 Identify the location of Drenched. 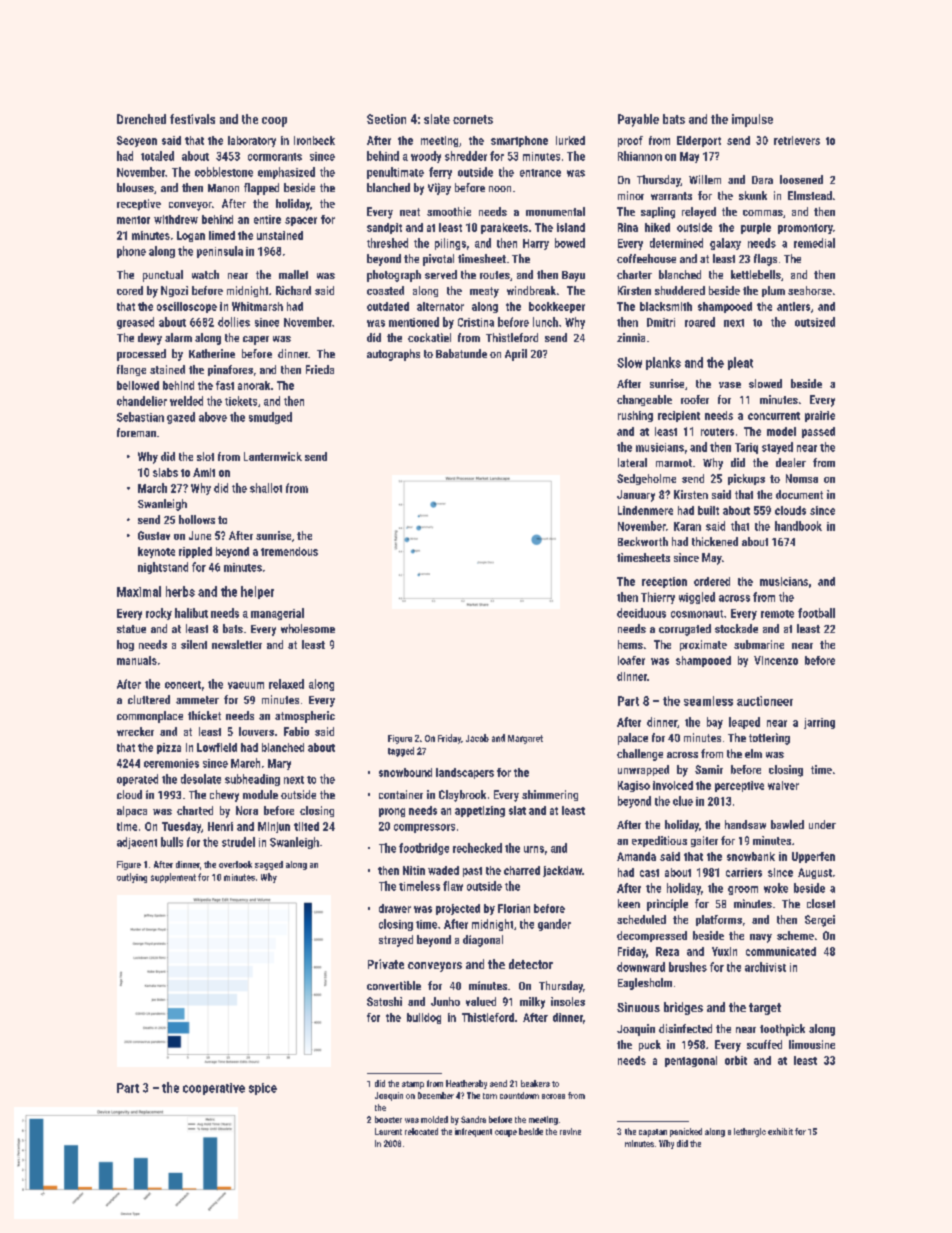
(141, 119).
